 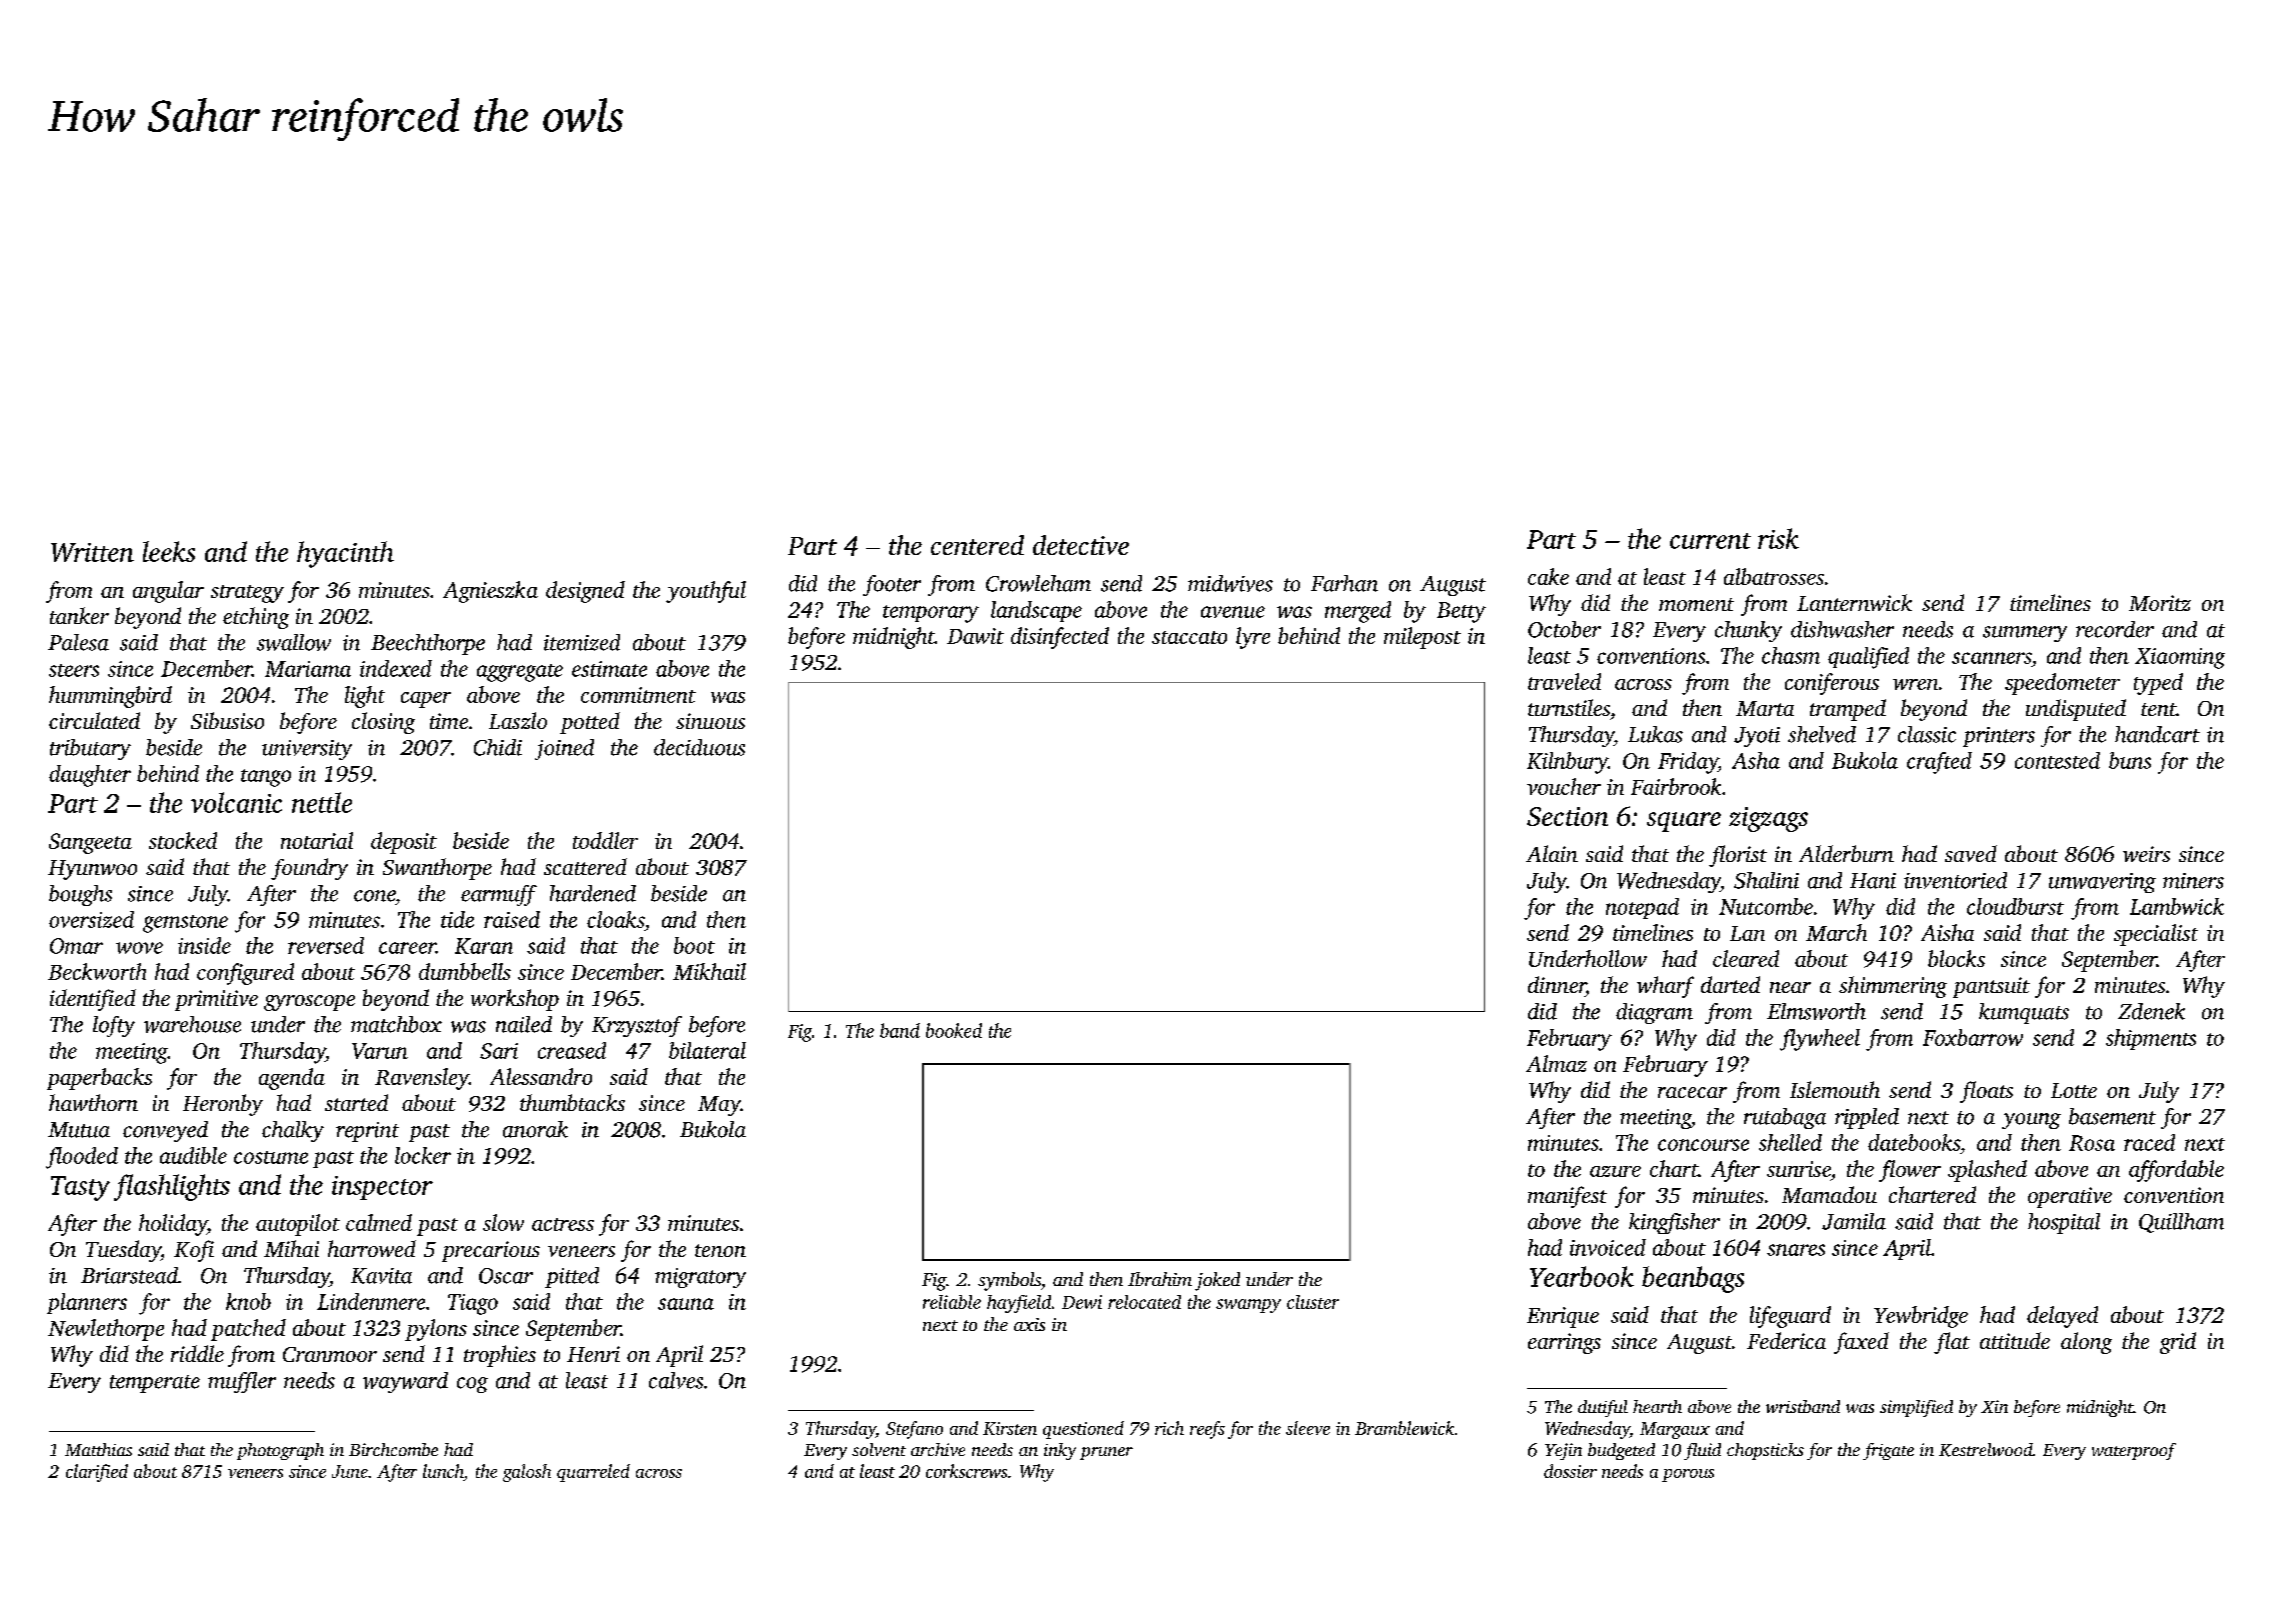 What do you see at coordinates (1615, 1171) in the screenshot?
I see `azure` at bounding box center [1615, 1171].
